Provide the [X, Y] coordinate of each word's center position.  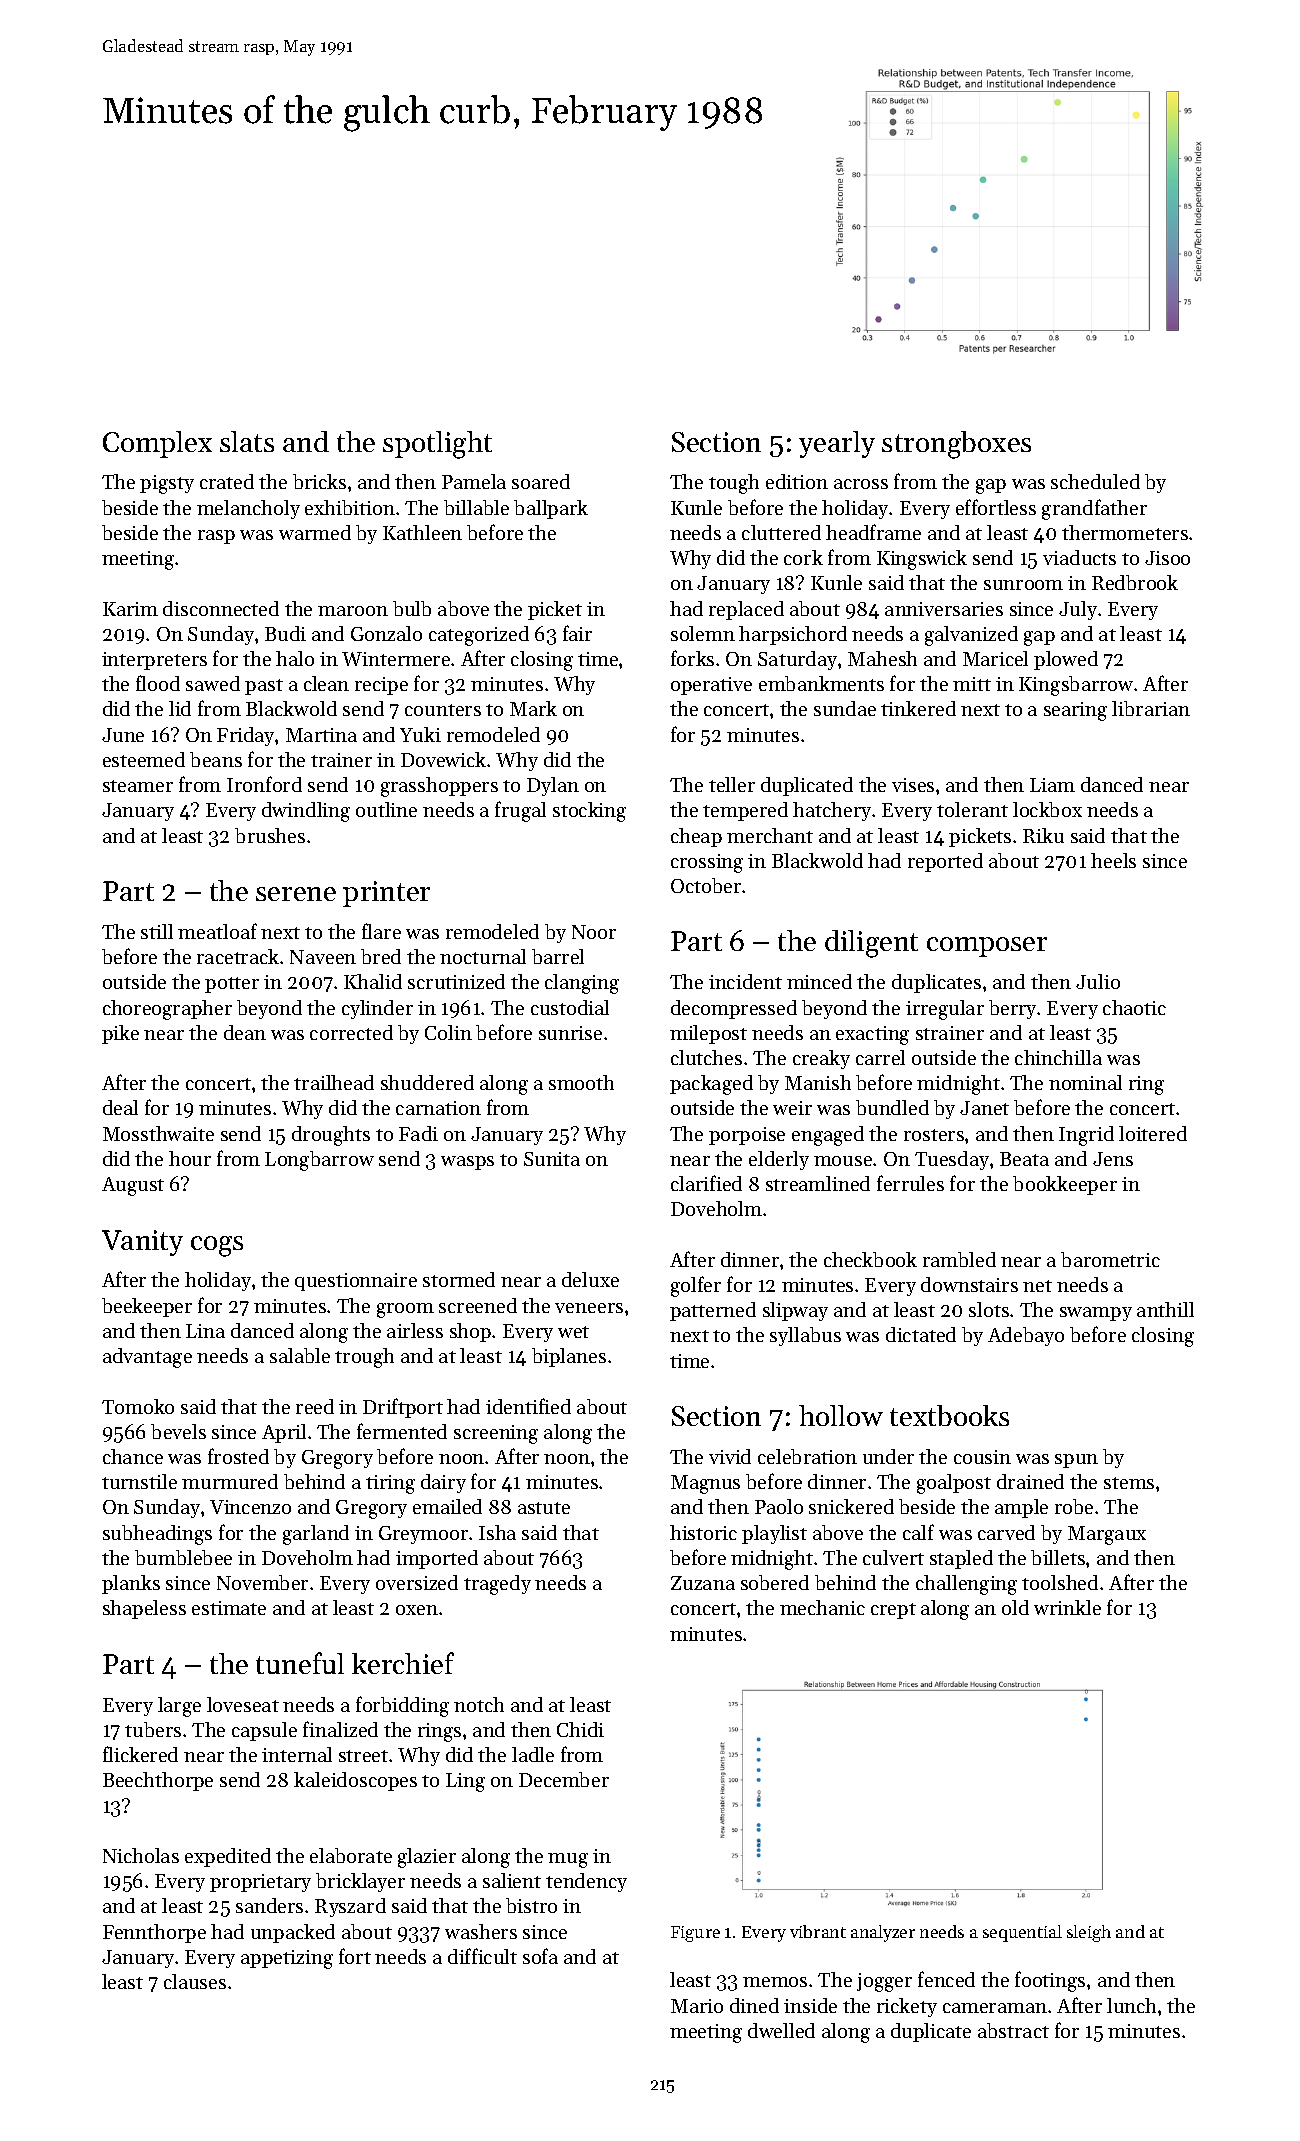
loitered [1153, 1133]
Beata [1024, 1159]
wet [573, 1332]
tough [734, 484]
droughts [331, 1136]
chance [133, 1456]
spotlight [437, 445]
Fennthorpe [154, 1933]
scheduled [1095, 481]
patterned [713, 1311]
